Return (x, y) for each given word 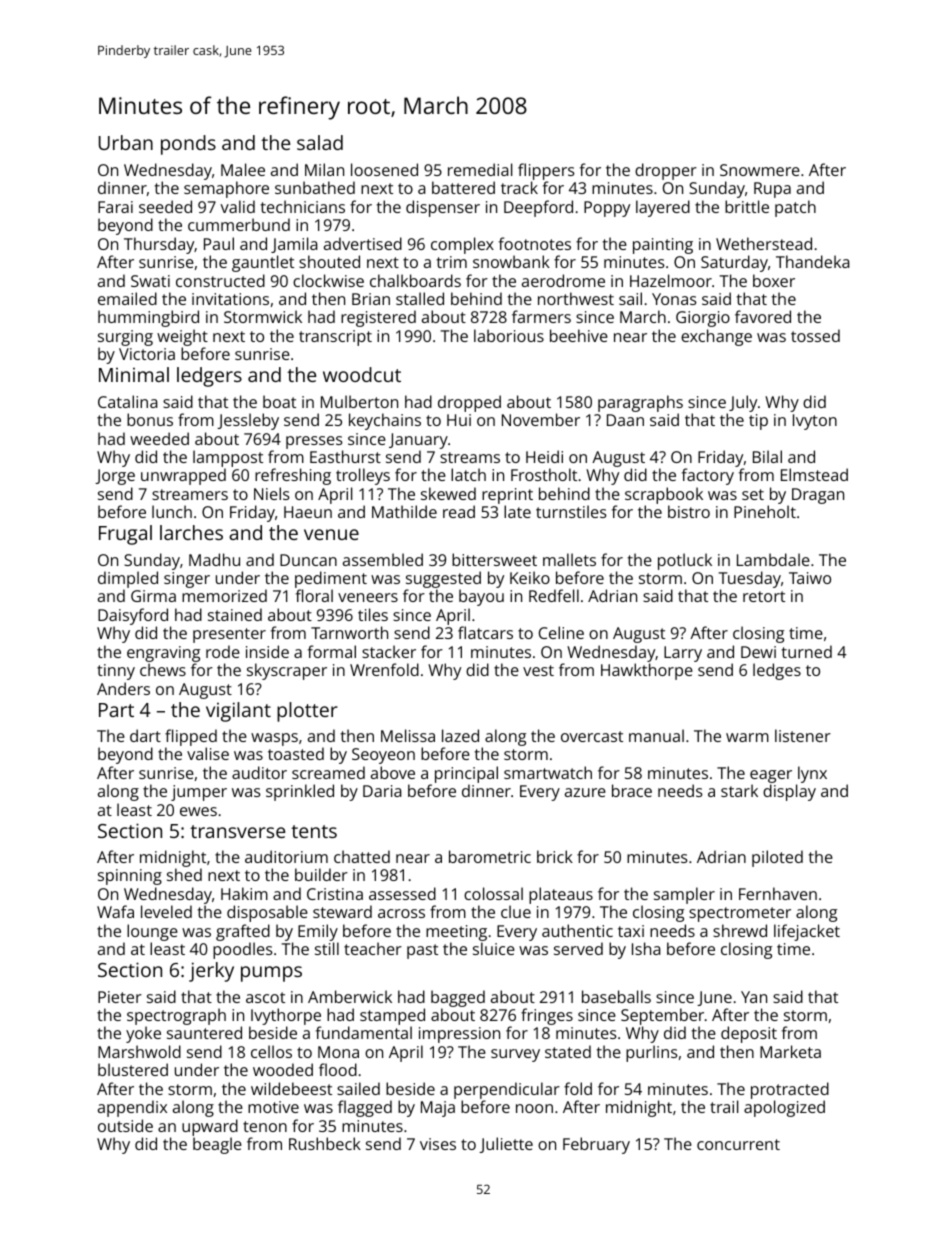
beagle (217, 1145)
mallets (569, 559)
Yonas (674, 299)
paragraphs (640, 403)
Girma (153, 596)
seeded (165, 206)
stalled (420, 298)
